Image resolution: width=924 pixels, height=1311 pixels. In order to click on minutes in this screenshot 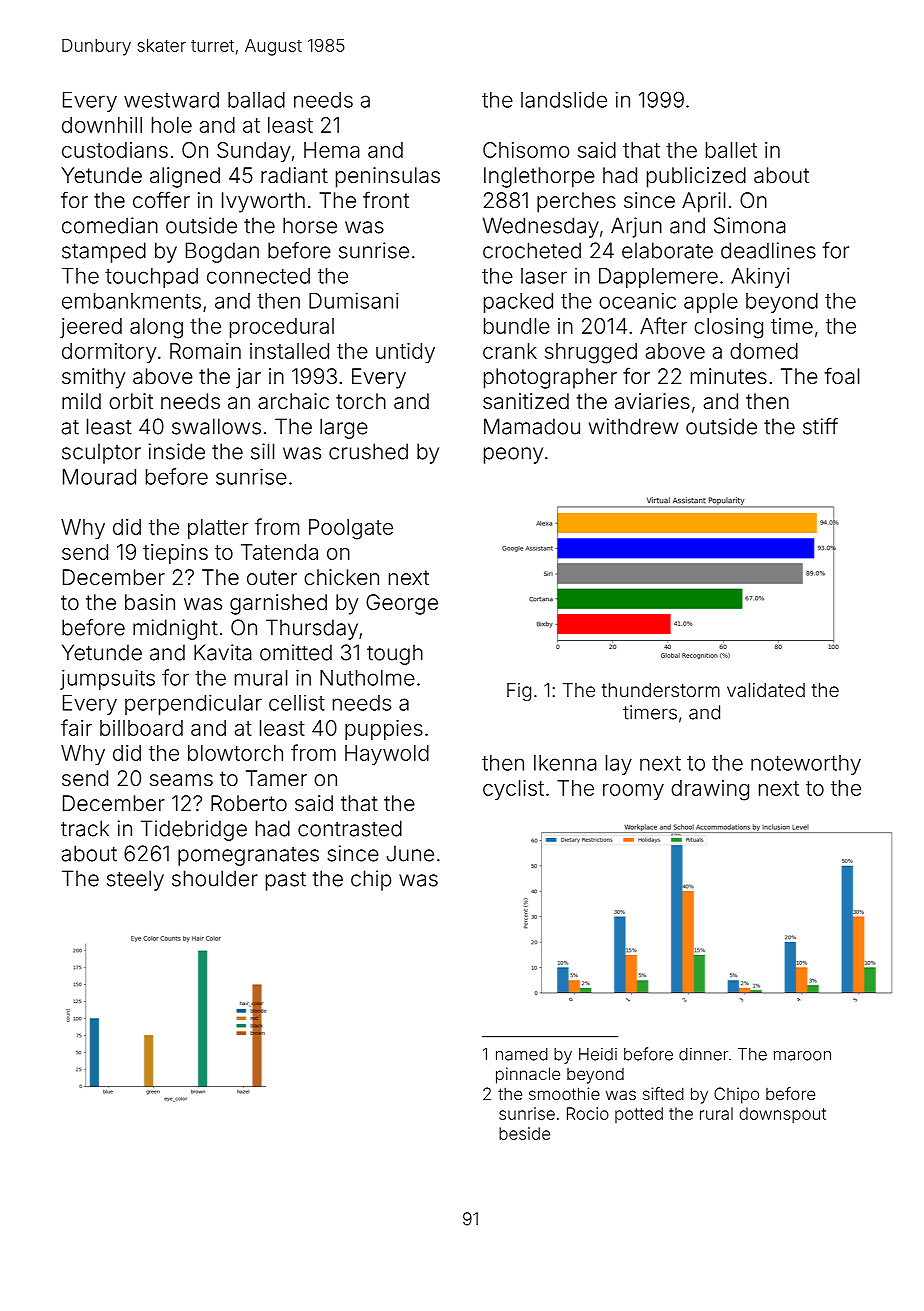, I will do `click(729, 376)`.
